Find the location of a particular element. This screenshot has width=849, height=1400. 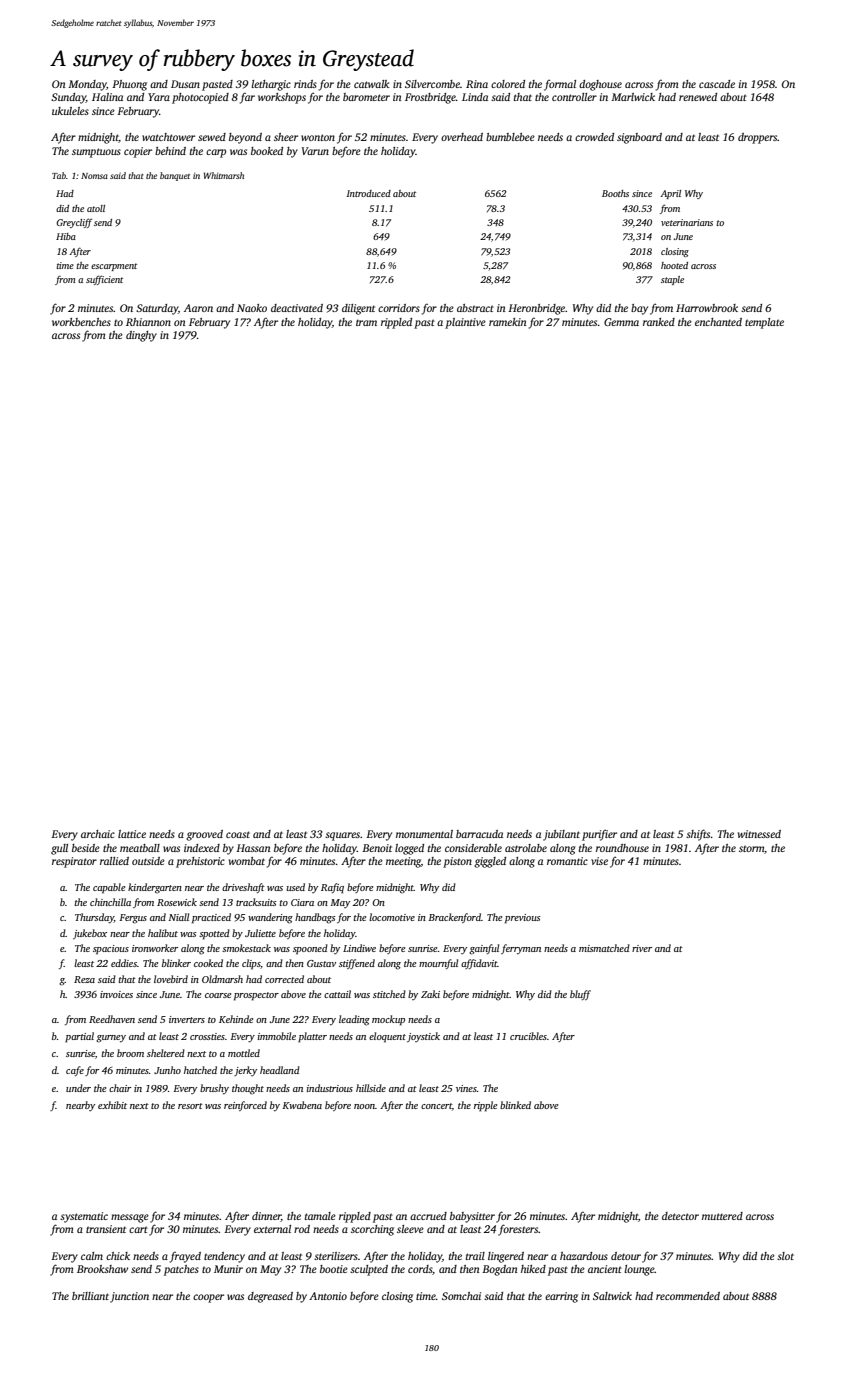

enchanted is located at coordinates (718, 322).
